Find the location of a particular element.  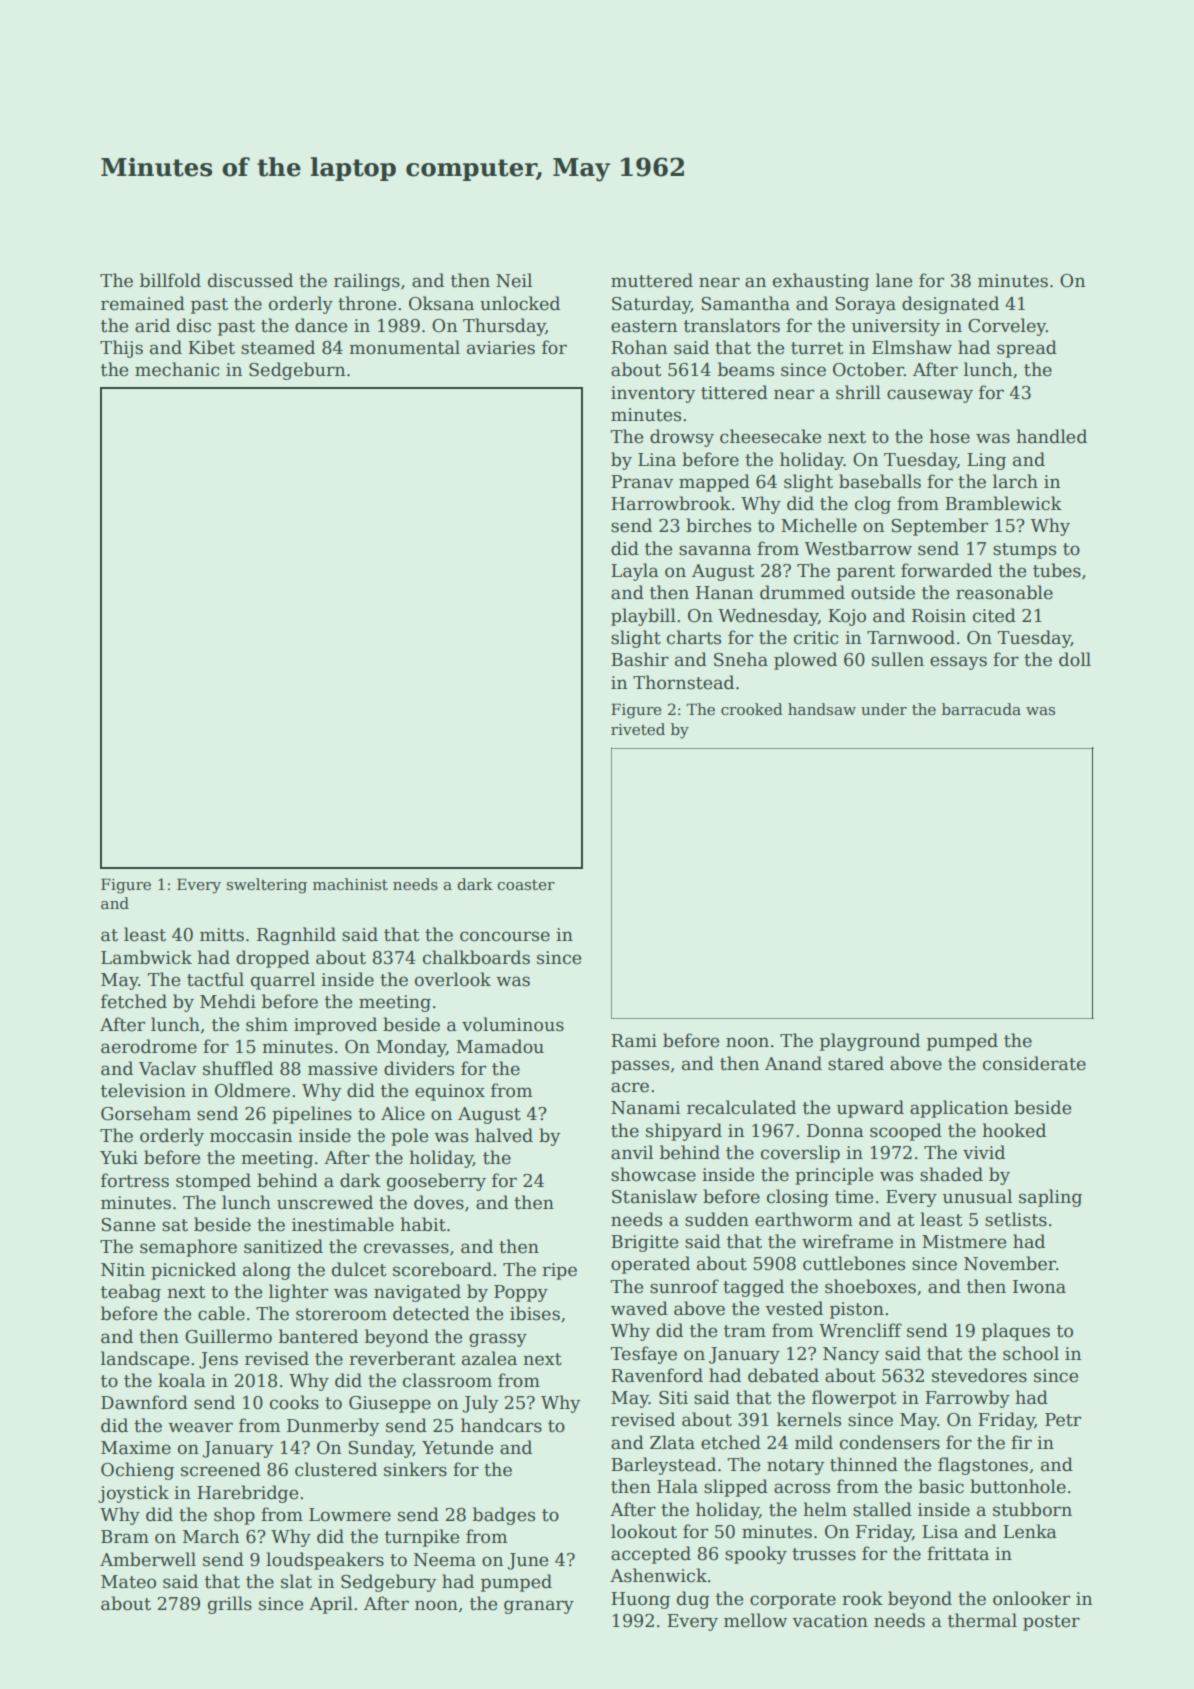

Bashir is located at coordinates (640, 659).
